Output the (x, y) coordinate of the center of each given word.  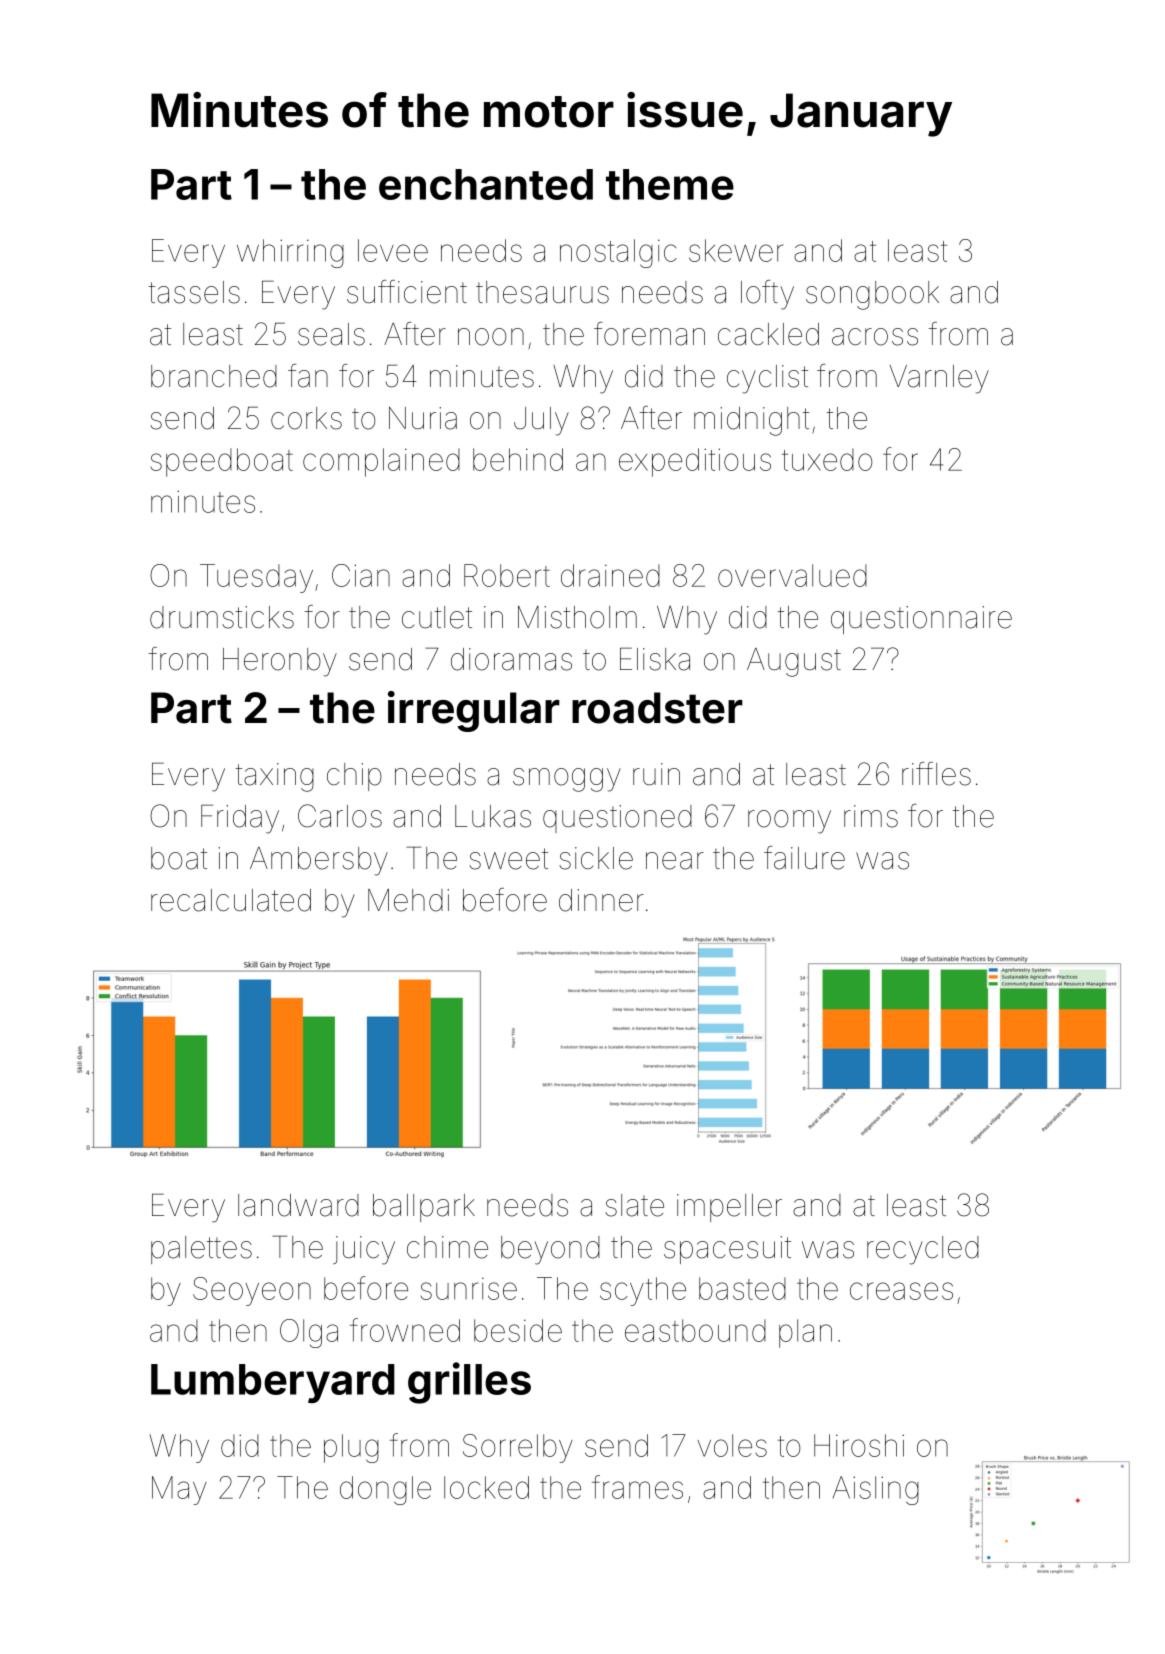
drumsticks (222, 617)
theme (670, 184)
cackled (768, 334)
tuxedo (827, 459)
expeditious (695, 462)
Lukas (493, 816)
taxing (275, 777)
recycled (923, 1250)
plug (351, 1448)
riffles (936, 774)
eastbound (695, 1330)
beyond (550, 1250)
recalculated (231, 900)
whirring (290, 253)
